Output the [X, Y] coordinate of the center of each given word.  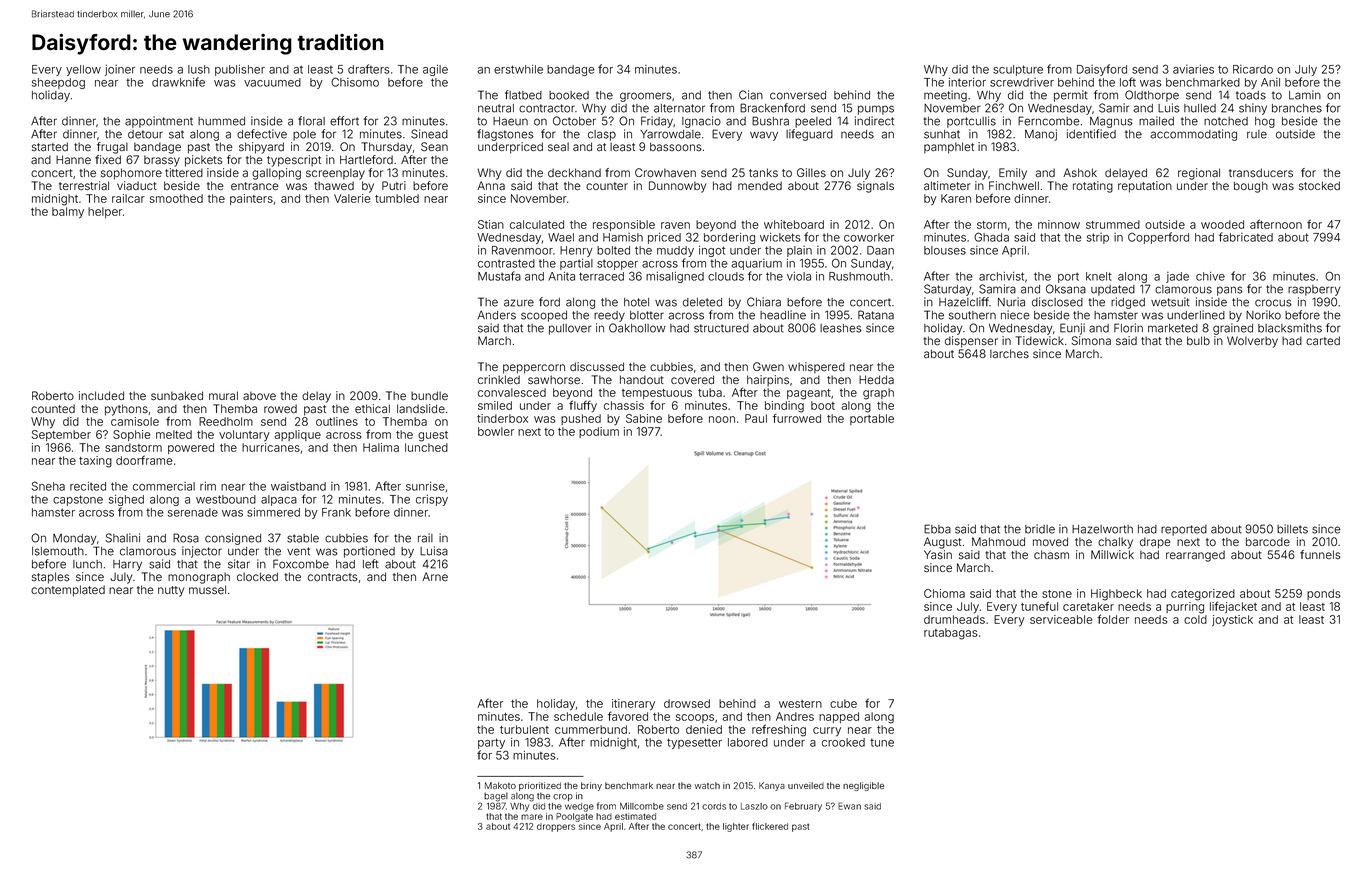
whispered [816, 368]
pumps [876, 110]
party [491, 743]
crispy [432, 500]
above [259, 396]
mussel [207, 590]
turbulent [524, 729]
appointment [159, 122]
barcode [1268, 542]
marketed [1173, 328]
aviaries [1193, 69]
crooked [843, 742]
